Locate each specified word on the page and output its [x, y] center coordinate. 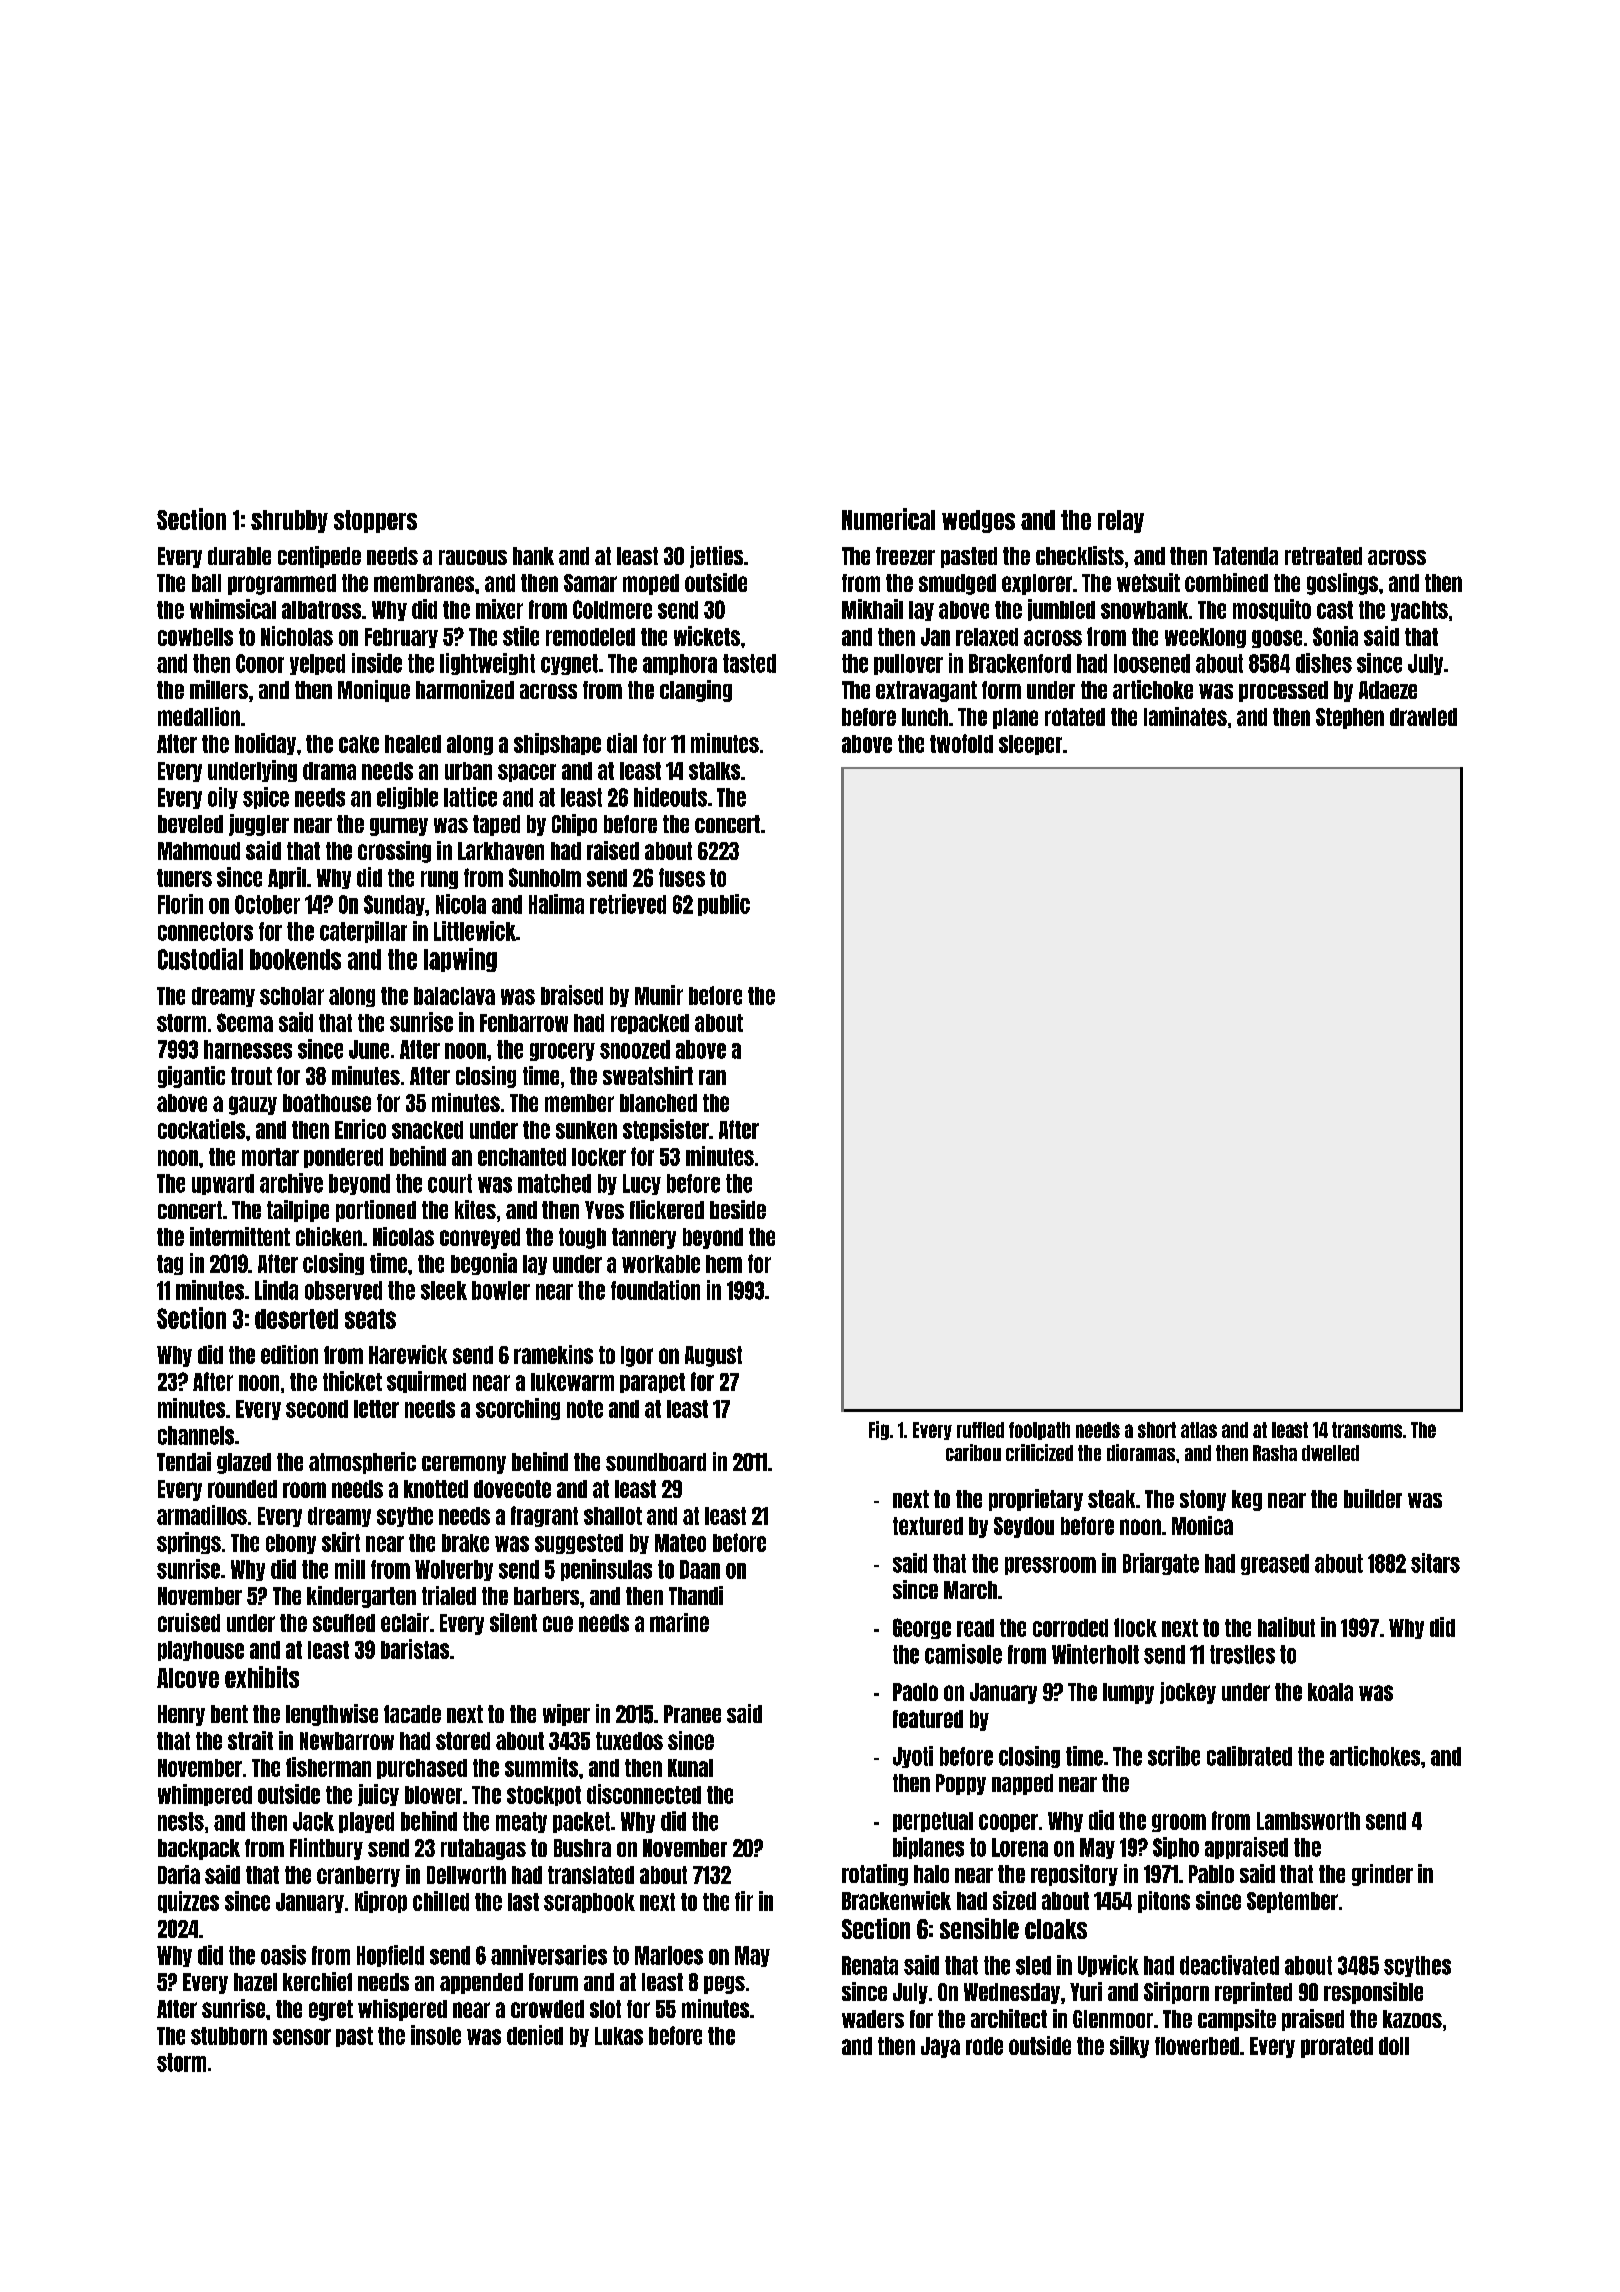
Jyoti [913, 1757]
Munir [659, 995]
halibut [1286, 1627]
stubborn [229, 2036]
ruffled [980, 1430]
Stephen [1350, 718]
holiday [265, 744]
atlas [1199, 1430]
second [317, 1409]
